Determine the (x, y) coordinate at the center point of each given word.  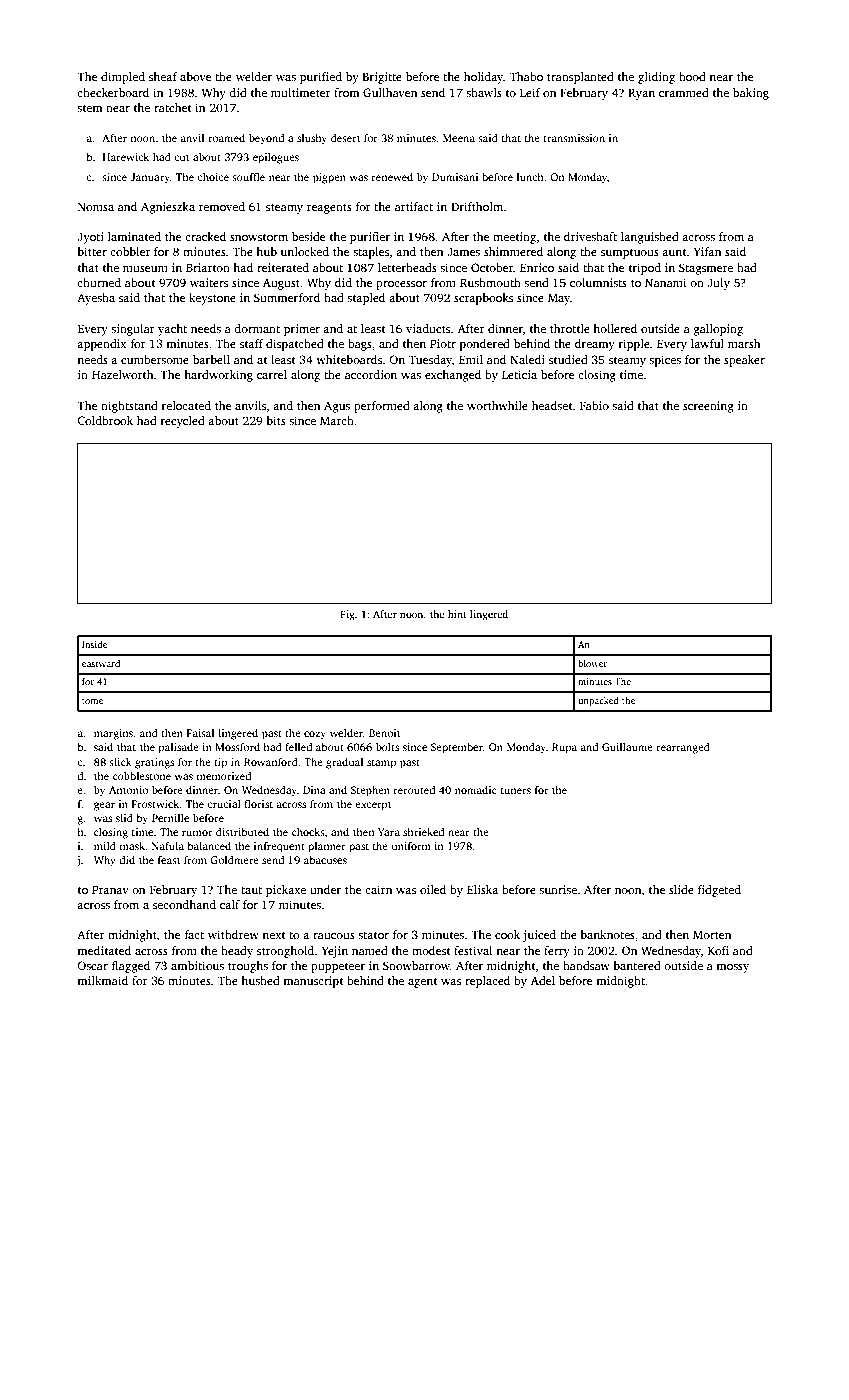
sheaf (163, 76)
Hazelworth (122, 374)
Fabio (594, 405)
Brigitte (382, 78)
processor (401, 285)
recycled (183, 422)
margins (113, 734)
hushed (260, 980)
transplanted (580, 78)
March (337, 420)
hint (457, 614)
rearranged (683, 748)
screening (708, 407)
